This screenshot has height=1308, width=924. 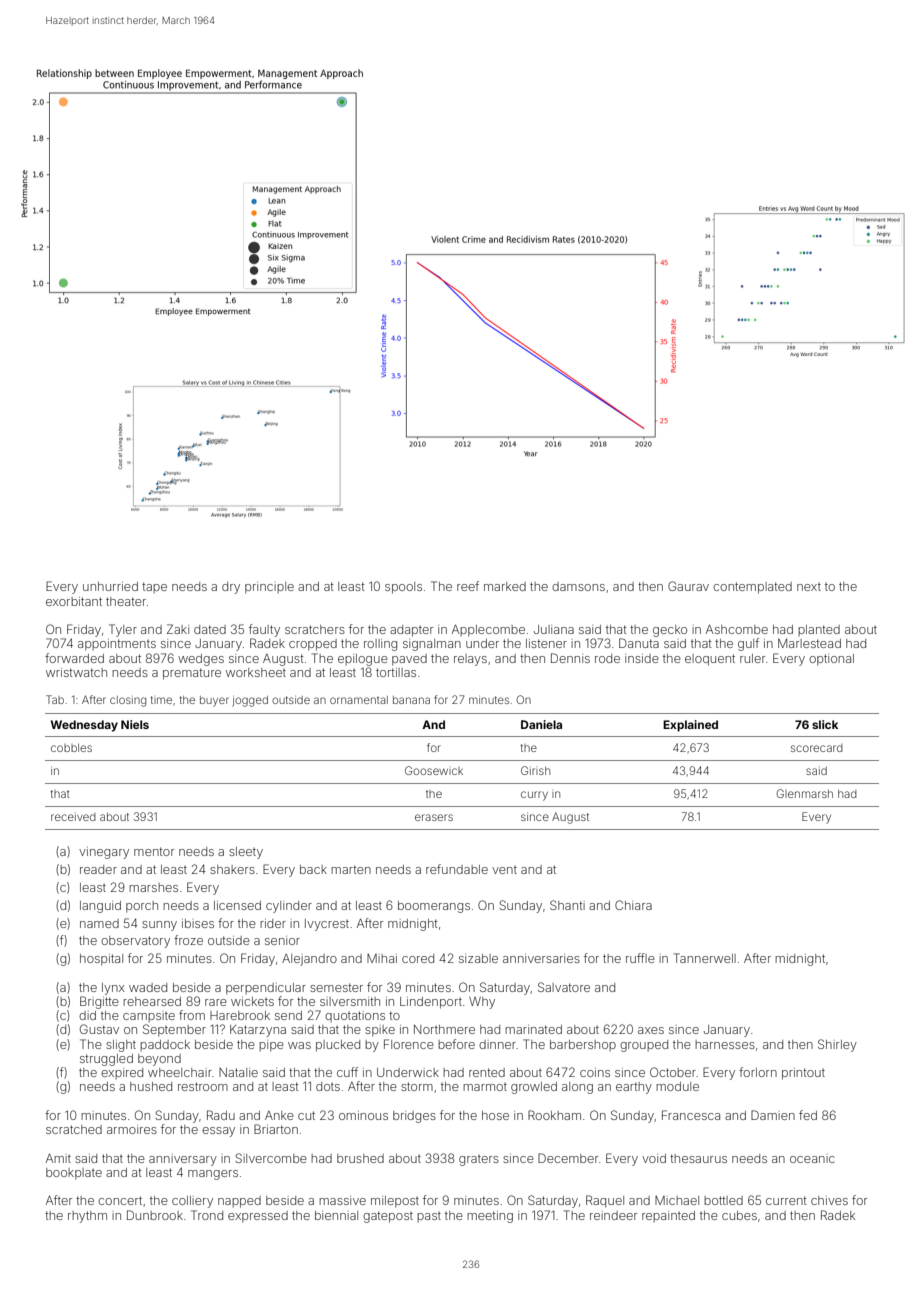 What do you see at coordinates (478, 958) in the screenshot?
I see `sizable` at bounding box center [478, 958].
